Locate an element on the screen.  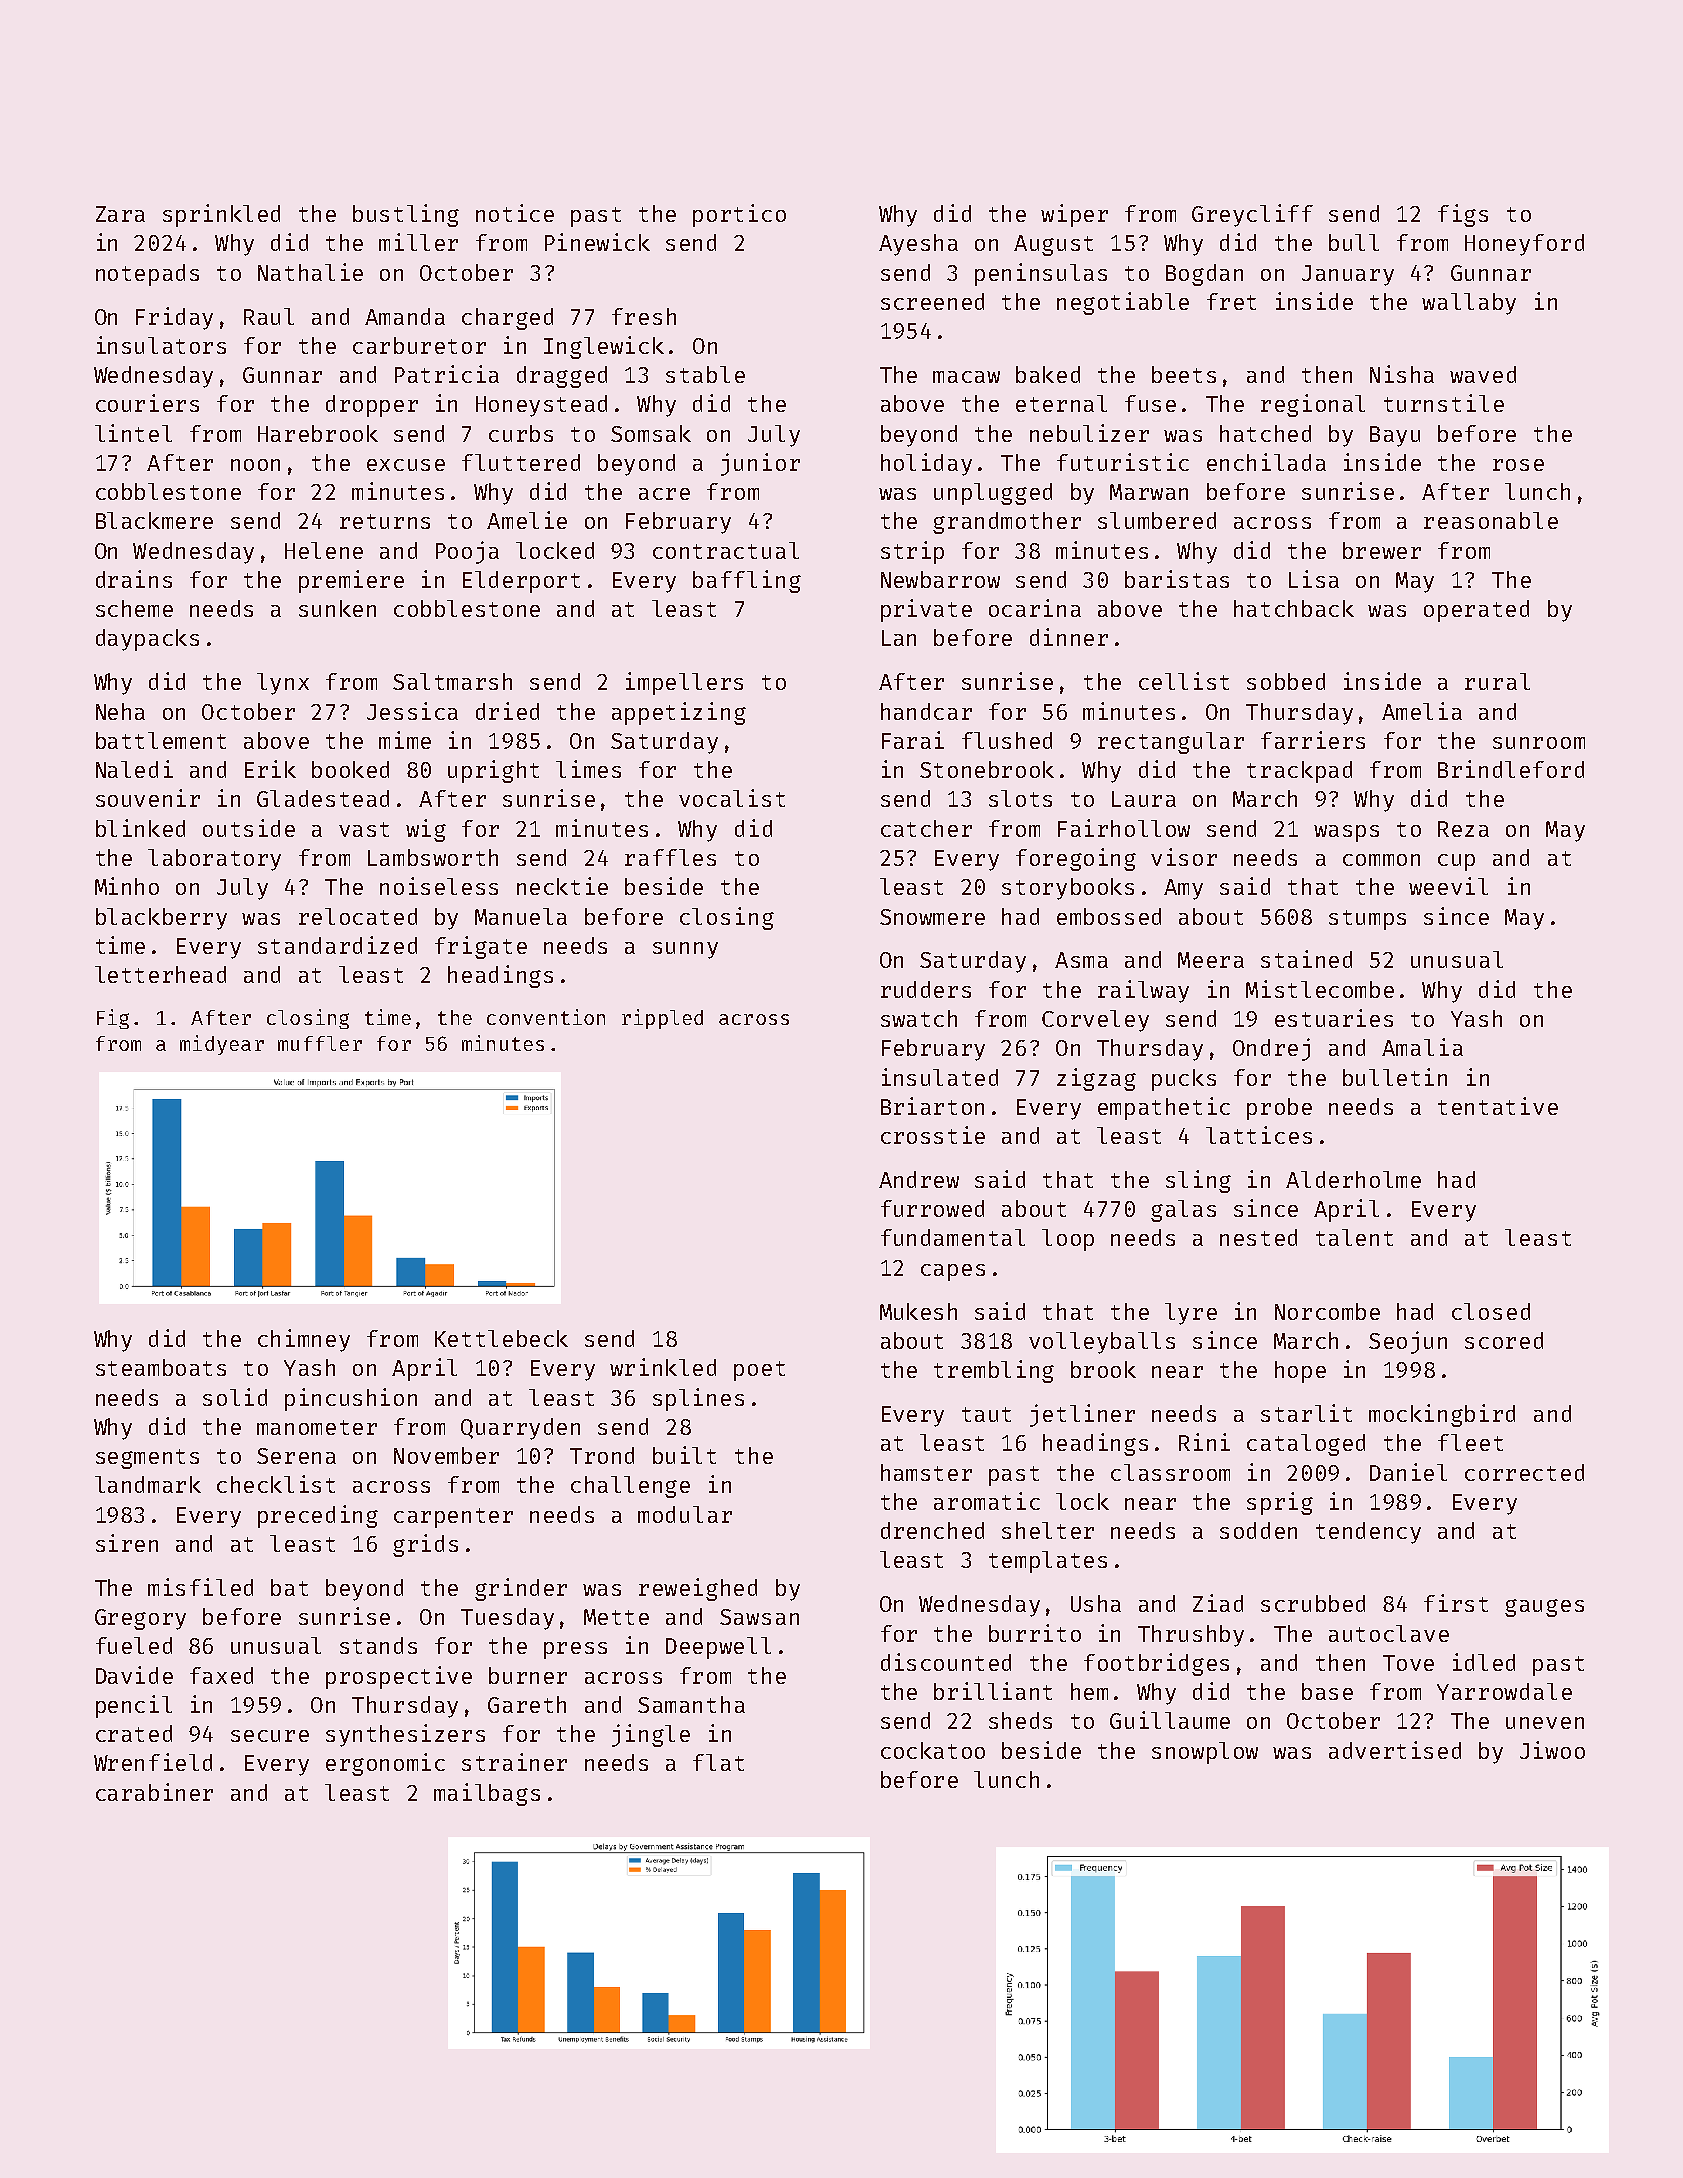
weevil is located at coordinates (1448, 886).
